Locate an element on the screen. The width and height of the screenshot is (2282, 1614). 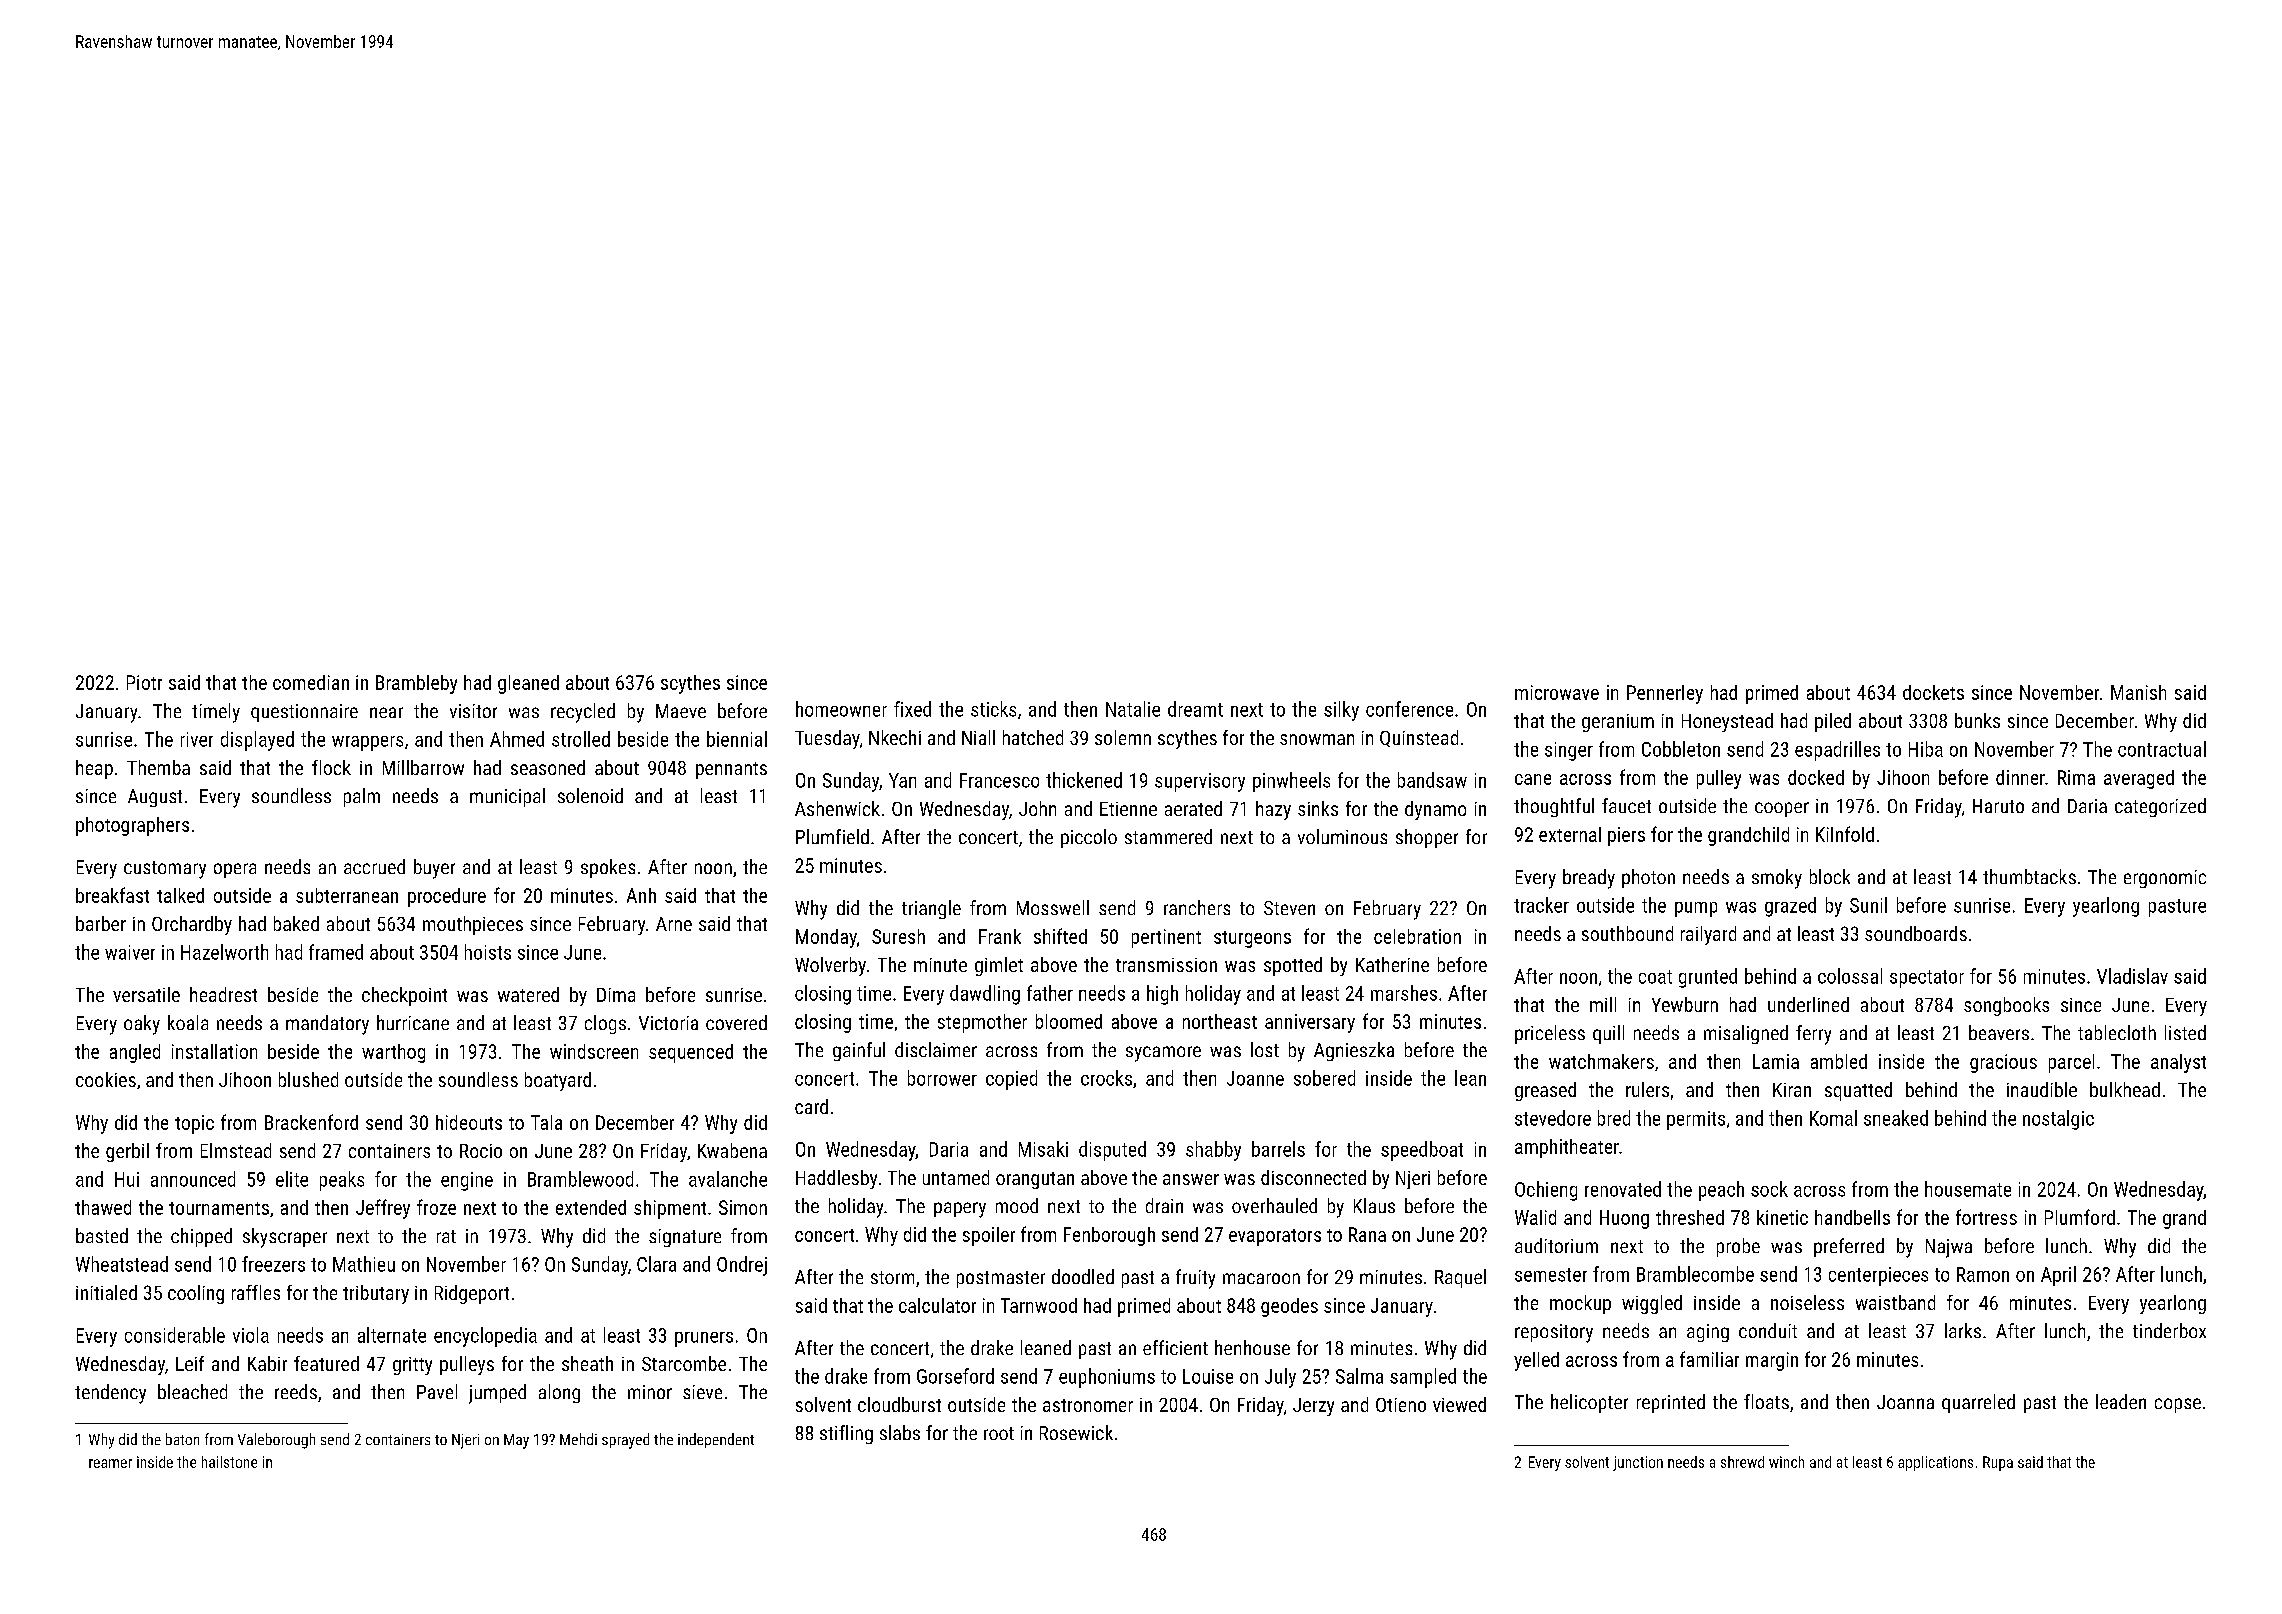
Ochieng is located at coordinates (1546, 1191).
